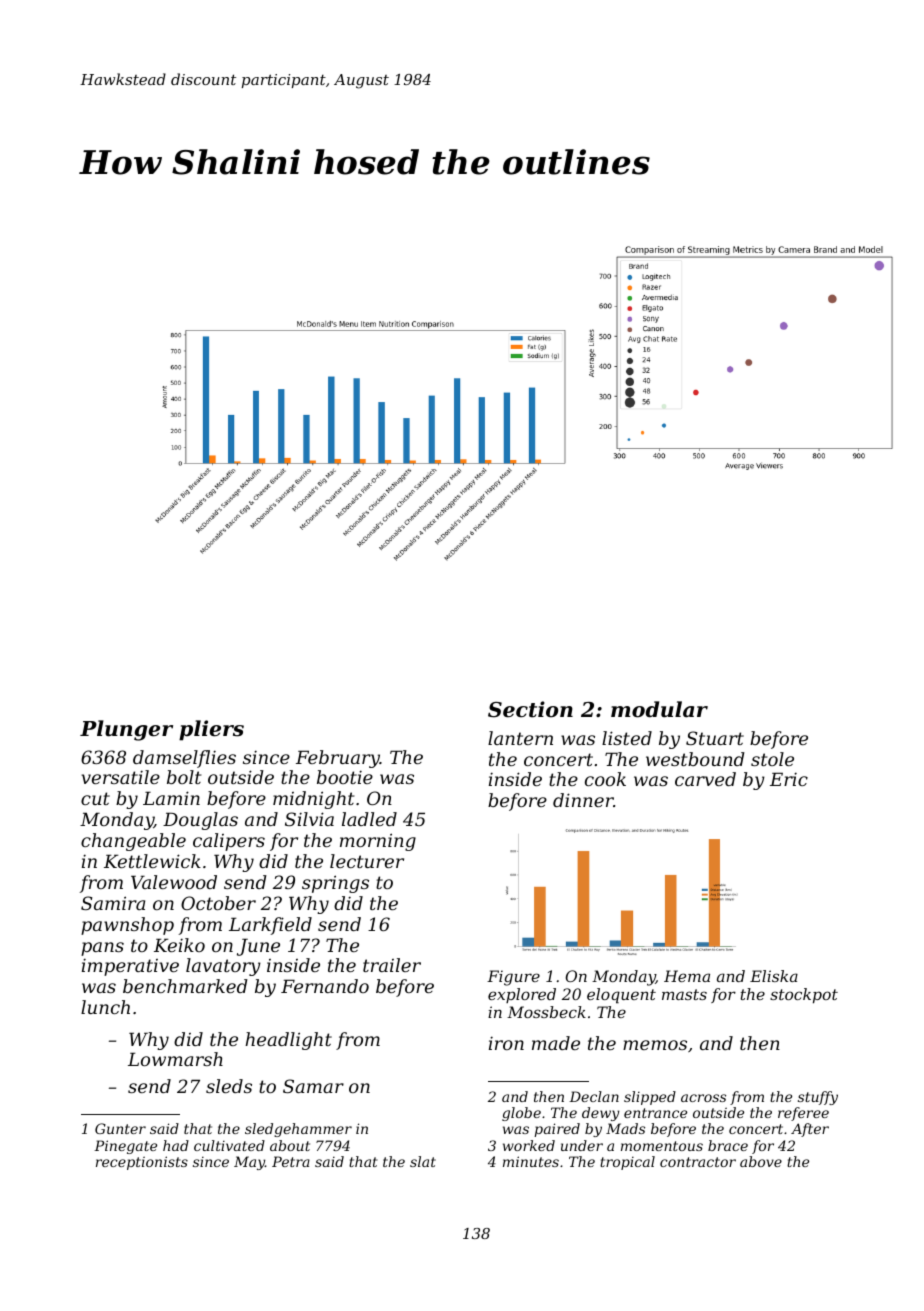 This page has width=924, height=1311. I want to click on Section, so click(530, 709).
